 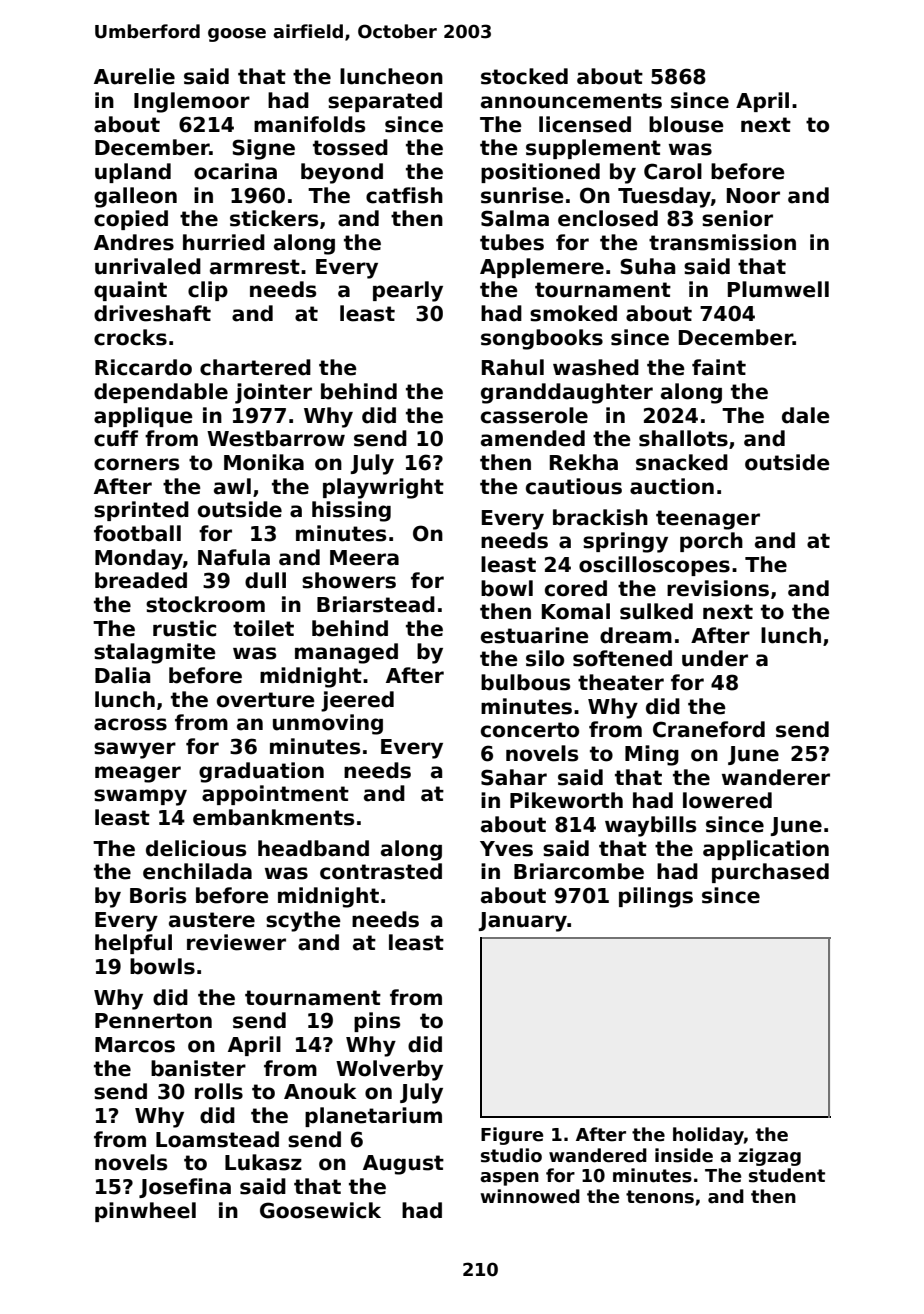 I want to click on tossed, so click(x=350, y=147).
